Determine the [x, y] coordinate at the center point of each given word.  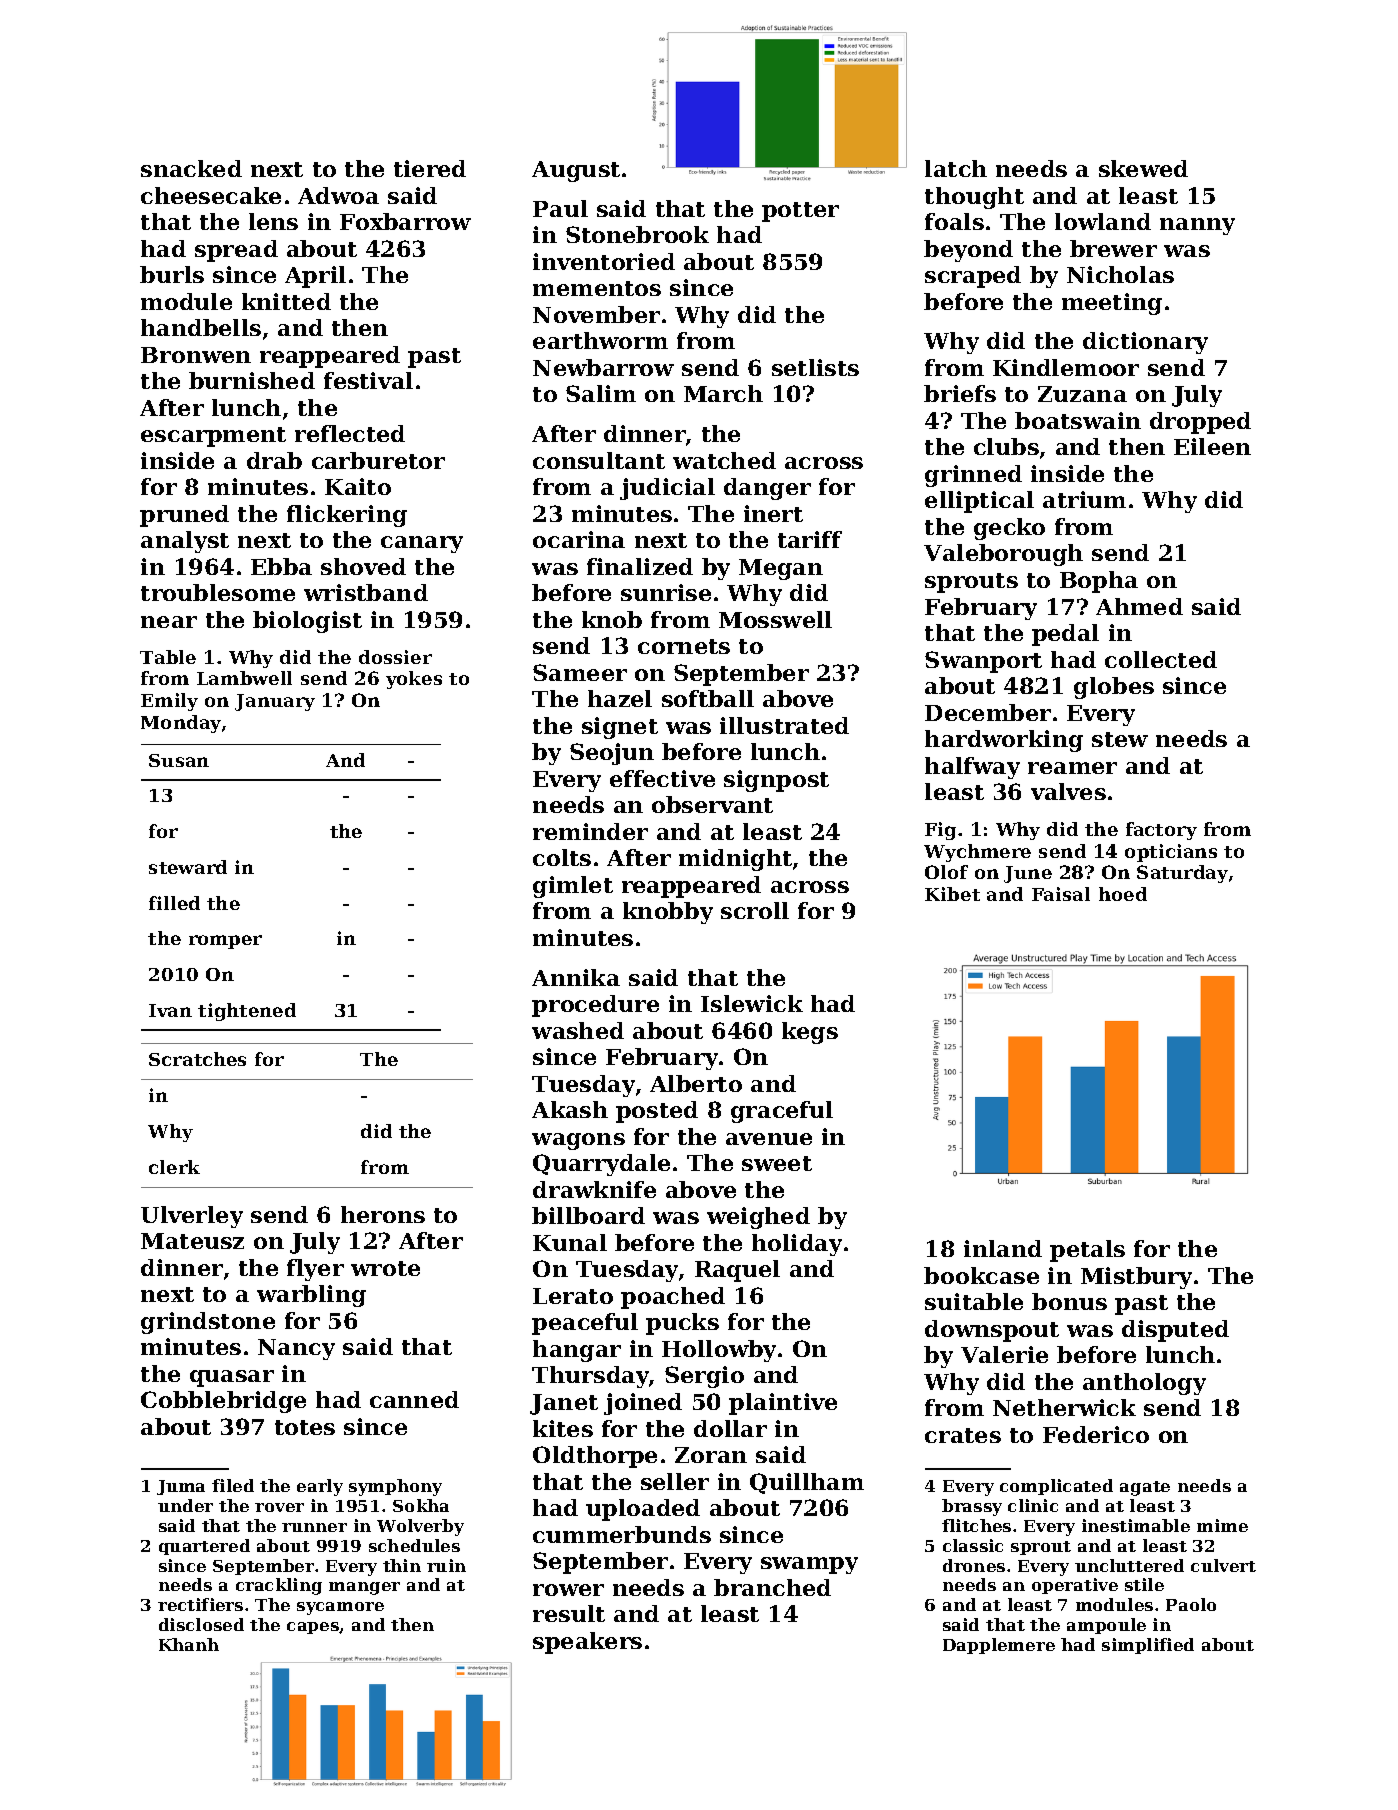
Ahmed [1139, 606]
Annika [576, 977]
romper [225, 942]
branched [772, 1587]
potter [800, 212]
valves [1068, 791]
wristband [366, 592]
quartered [204, 1547]
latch [956, 168]
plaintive [783, 1404]
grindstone [208, 1323]
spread [236, 251]
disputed [1175, 1331]
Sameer [580, 672]
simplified [1148, 1646]
